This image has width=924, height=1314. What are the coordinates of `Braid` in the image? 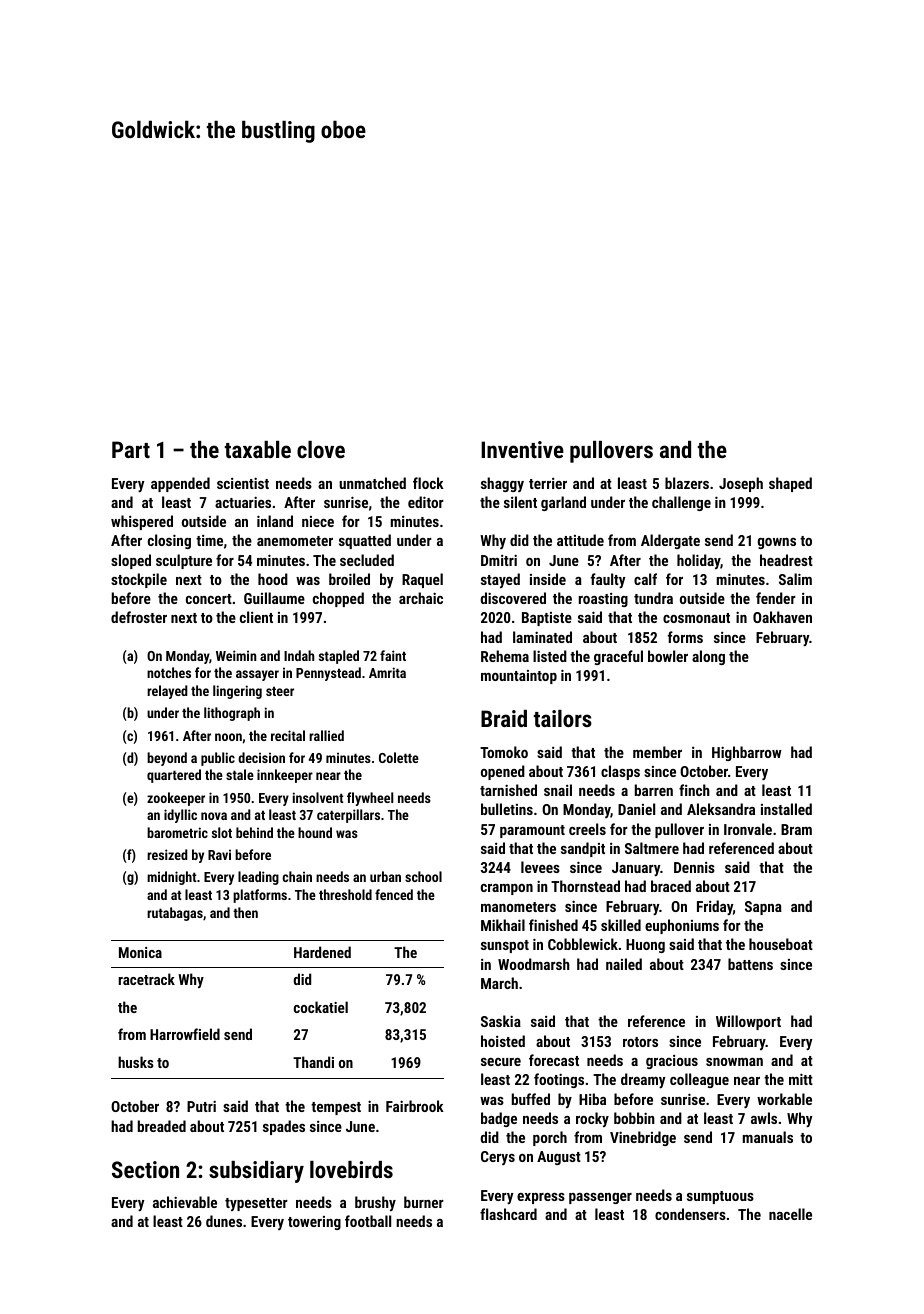 It's located at (504, 718).
